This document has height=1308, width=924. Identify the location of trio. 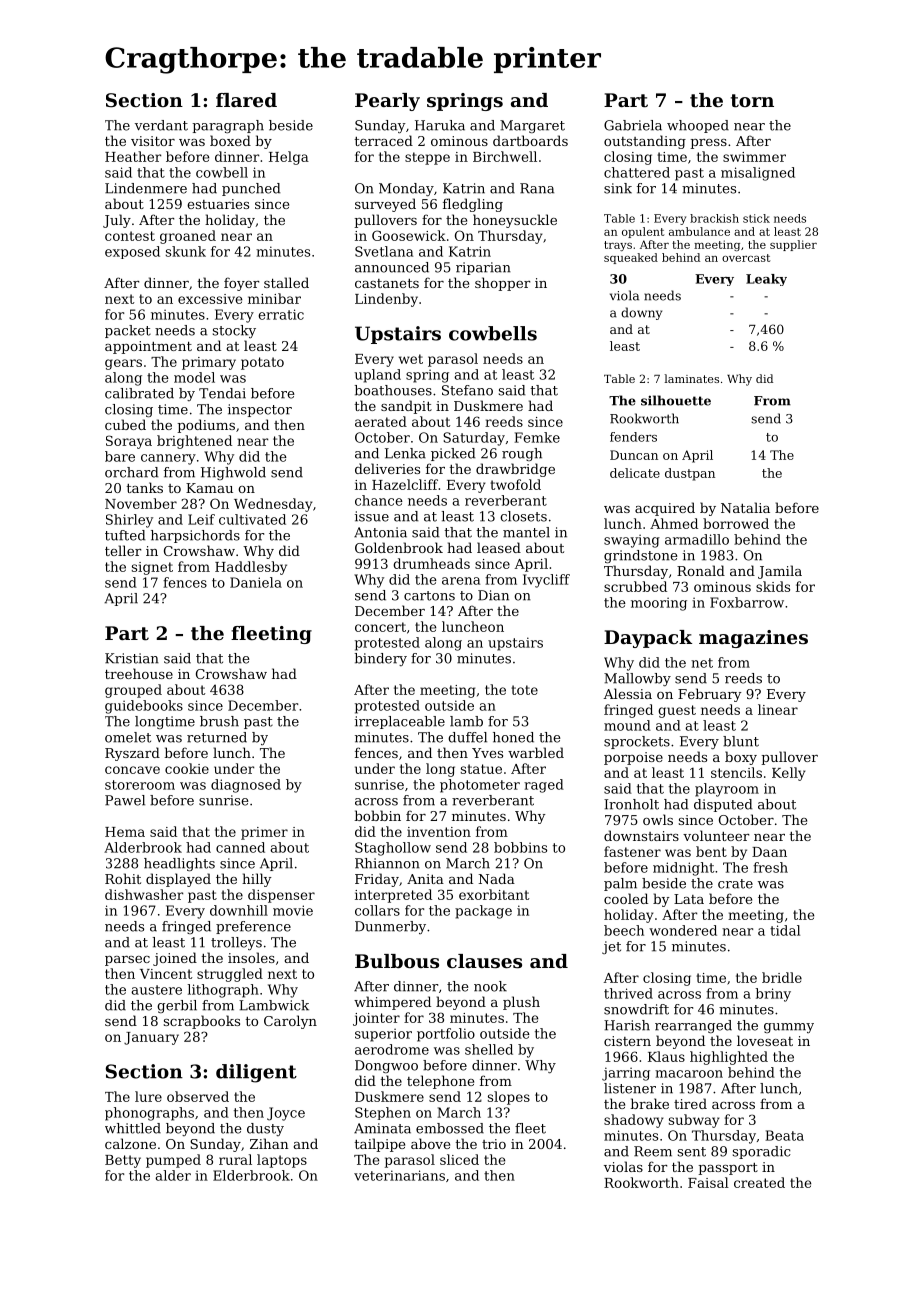
(494, 1144).
